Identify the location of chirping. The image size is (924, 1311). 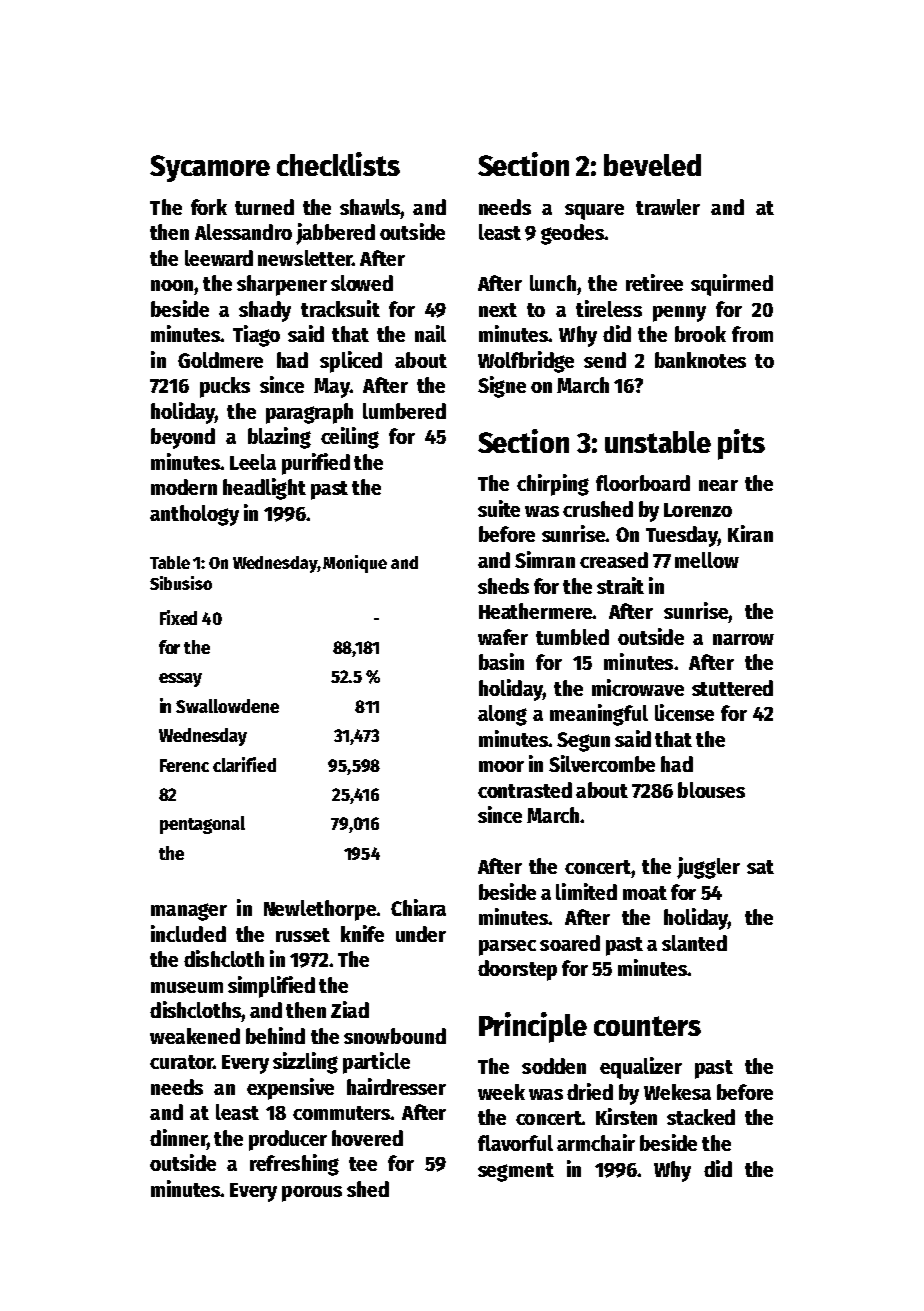
(553, 485).
